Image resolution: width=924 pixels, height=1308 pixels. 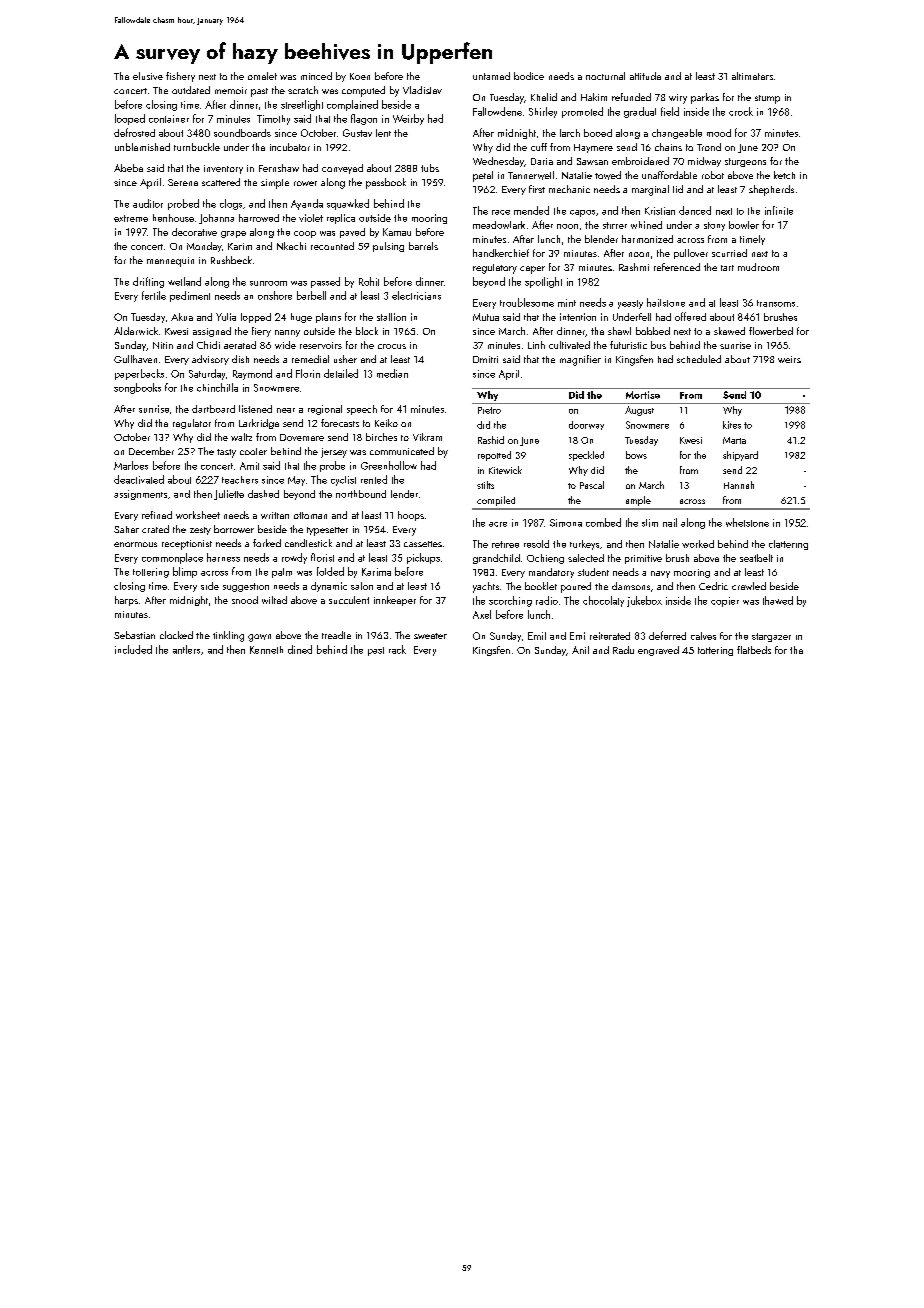 What do you see at coordinates (275, 515) in the screenshot?
I see `written` at bounding box center [275, 515].
